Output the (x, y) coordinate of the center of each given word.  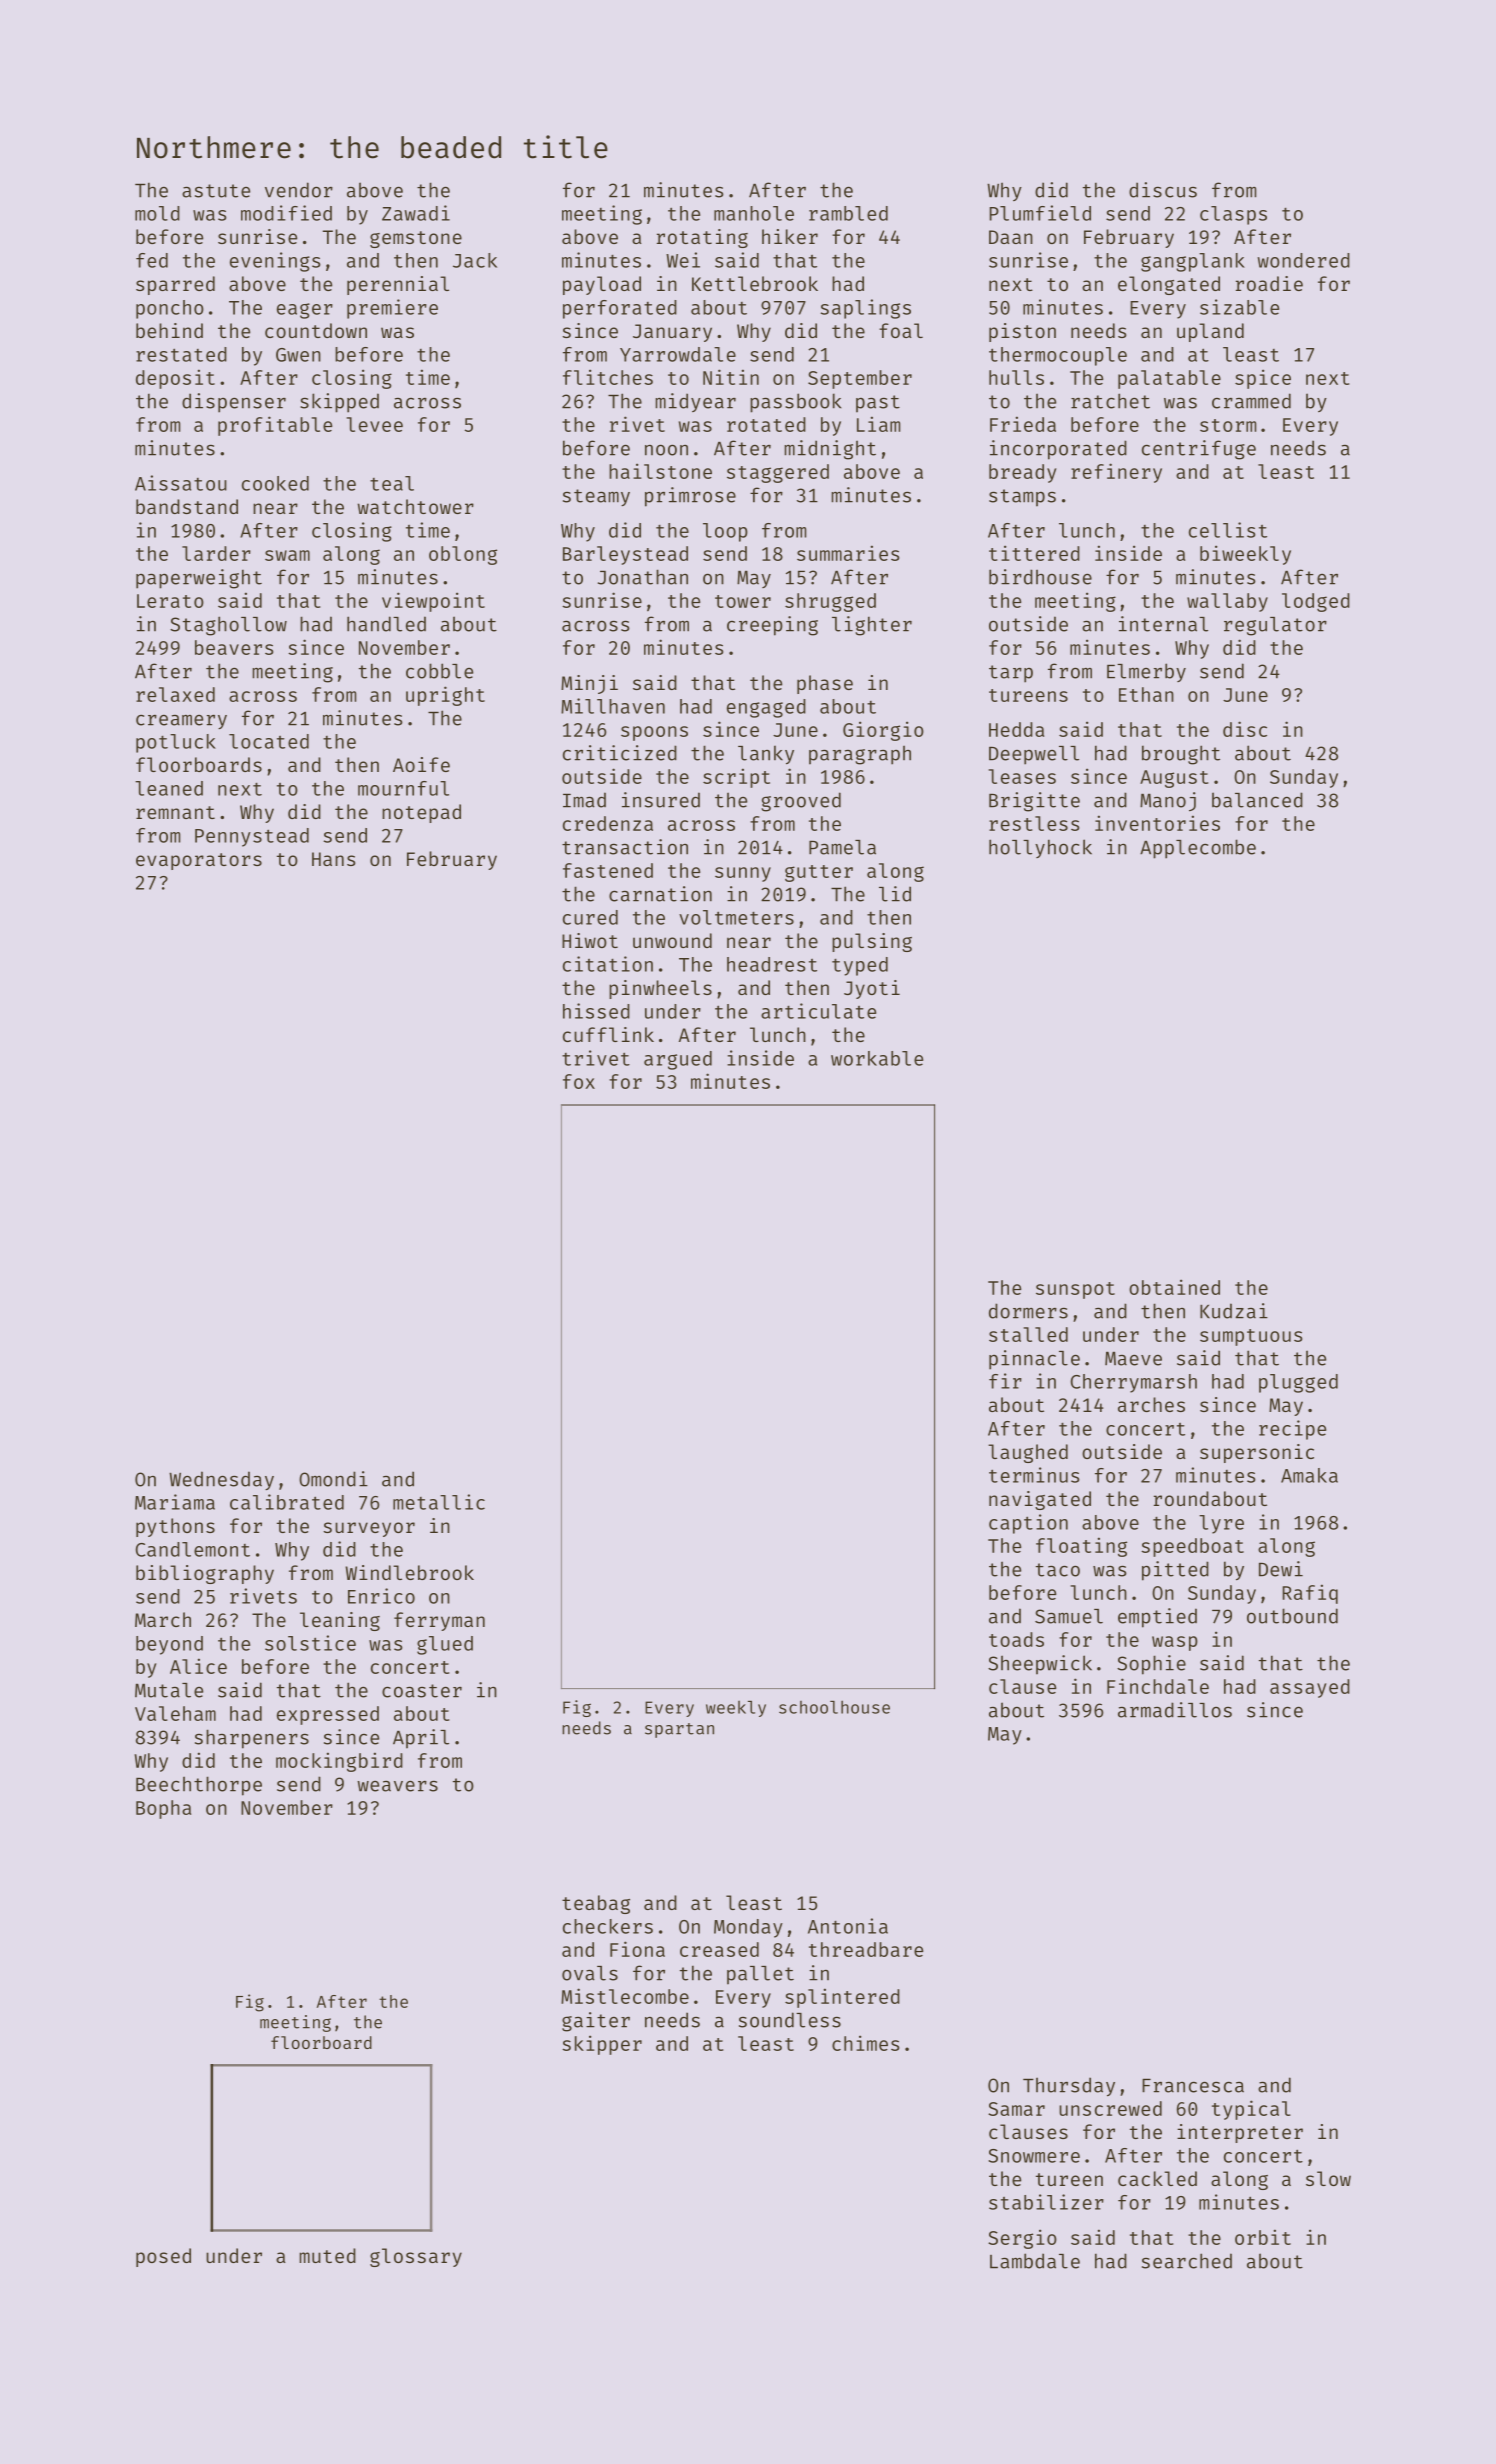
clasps (1233, 215)
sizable (1239, 307)
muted (327, 2255)
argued (678, 1060)
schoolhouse (834, 1707)
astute (216, 191)
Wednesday (221, 1480)
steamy (596, 497)
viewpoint (433, 602)
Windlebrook (409, 1572)
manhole (754, 213)
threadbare (866, 1949)
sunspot (1075, 1290)
